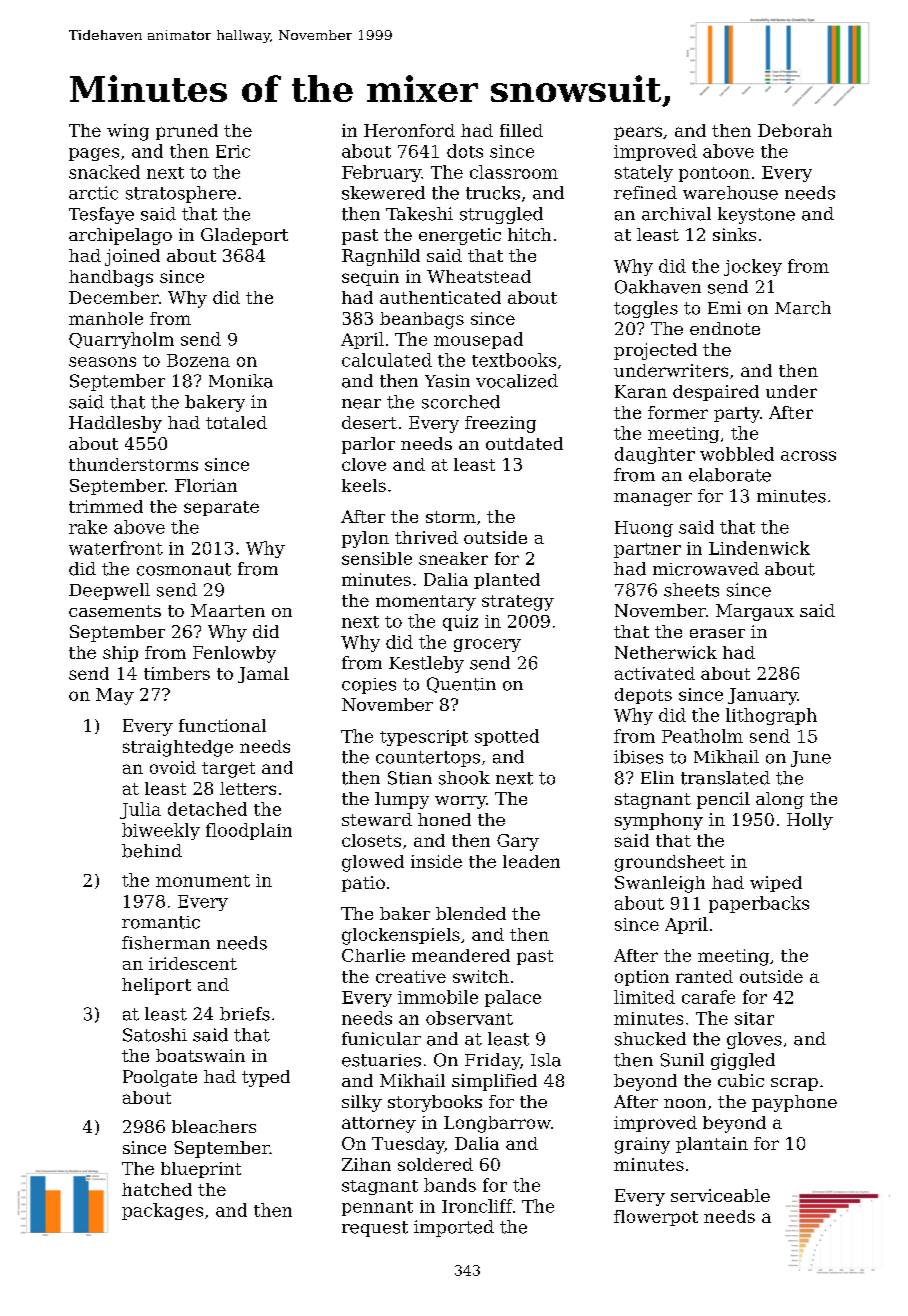 This screenshot has height=1316, width=908. I want to click on Deborah, so click(795, 130).
